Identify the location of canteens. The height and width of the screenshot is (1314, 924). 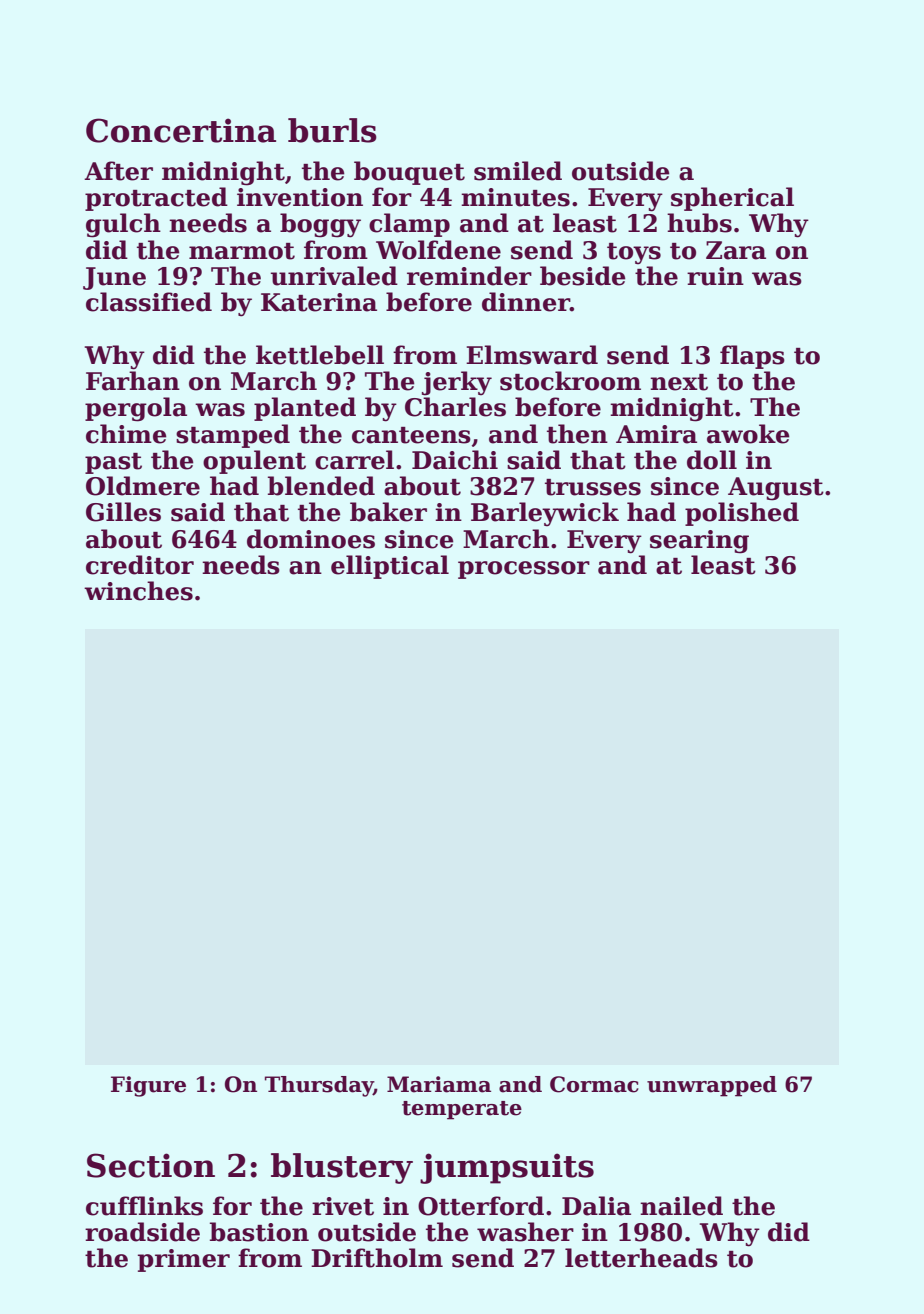
(411, 435).
